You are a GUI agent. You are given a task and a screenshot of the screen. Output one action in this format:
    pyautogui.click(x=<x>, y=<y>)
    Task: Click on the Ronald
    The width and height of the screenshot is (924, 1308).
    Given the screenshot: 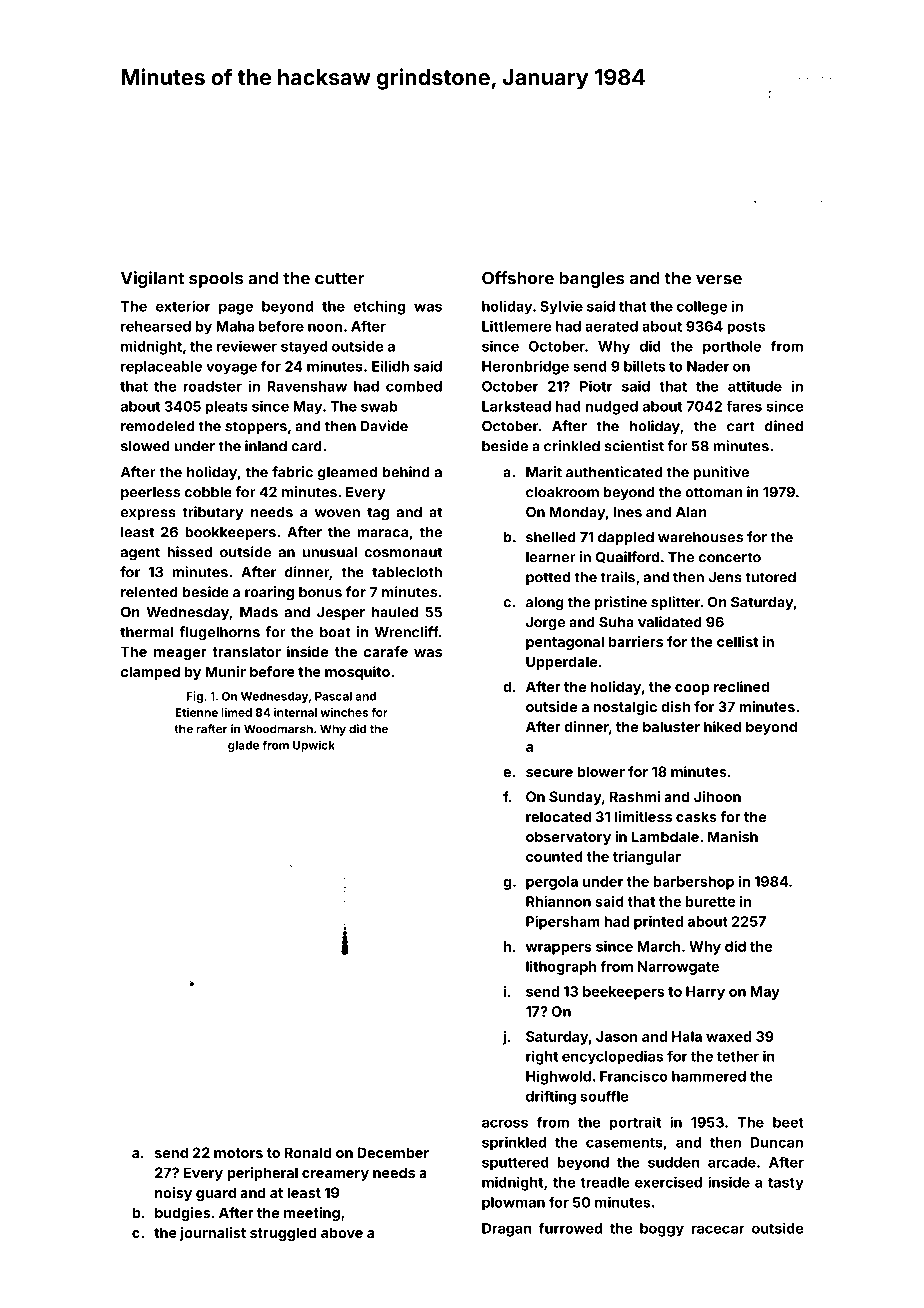 What is the action you would take?
    pyautogui.click(x=308, y=1152)
